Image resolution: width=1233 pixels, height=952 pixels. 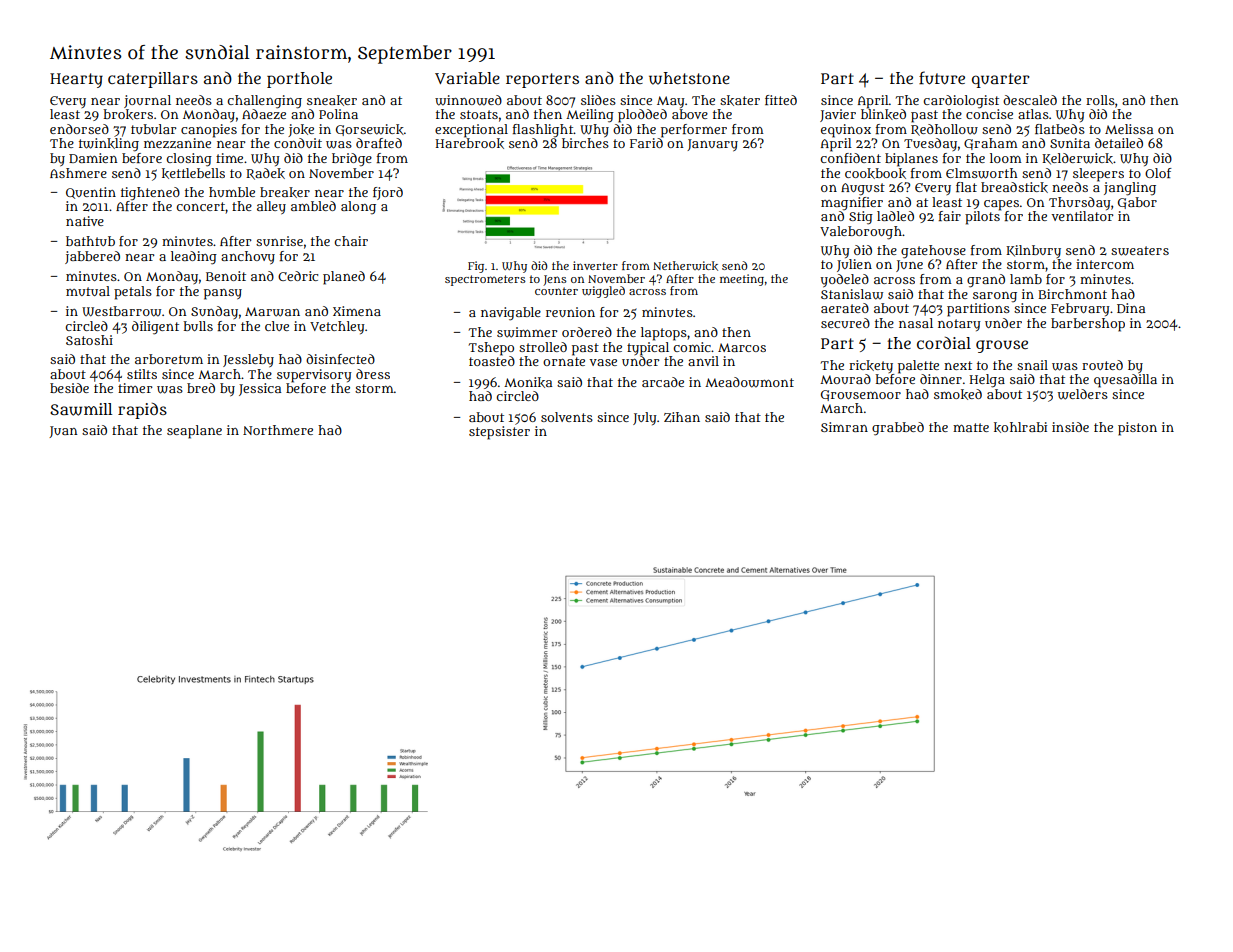 What do you see at coordinates (1030, 100) in the image?
I see `descaled` at bounding box center [1030, 100].
